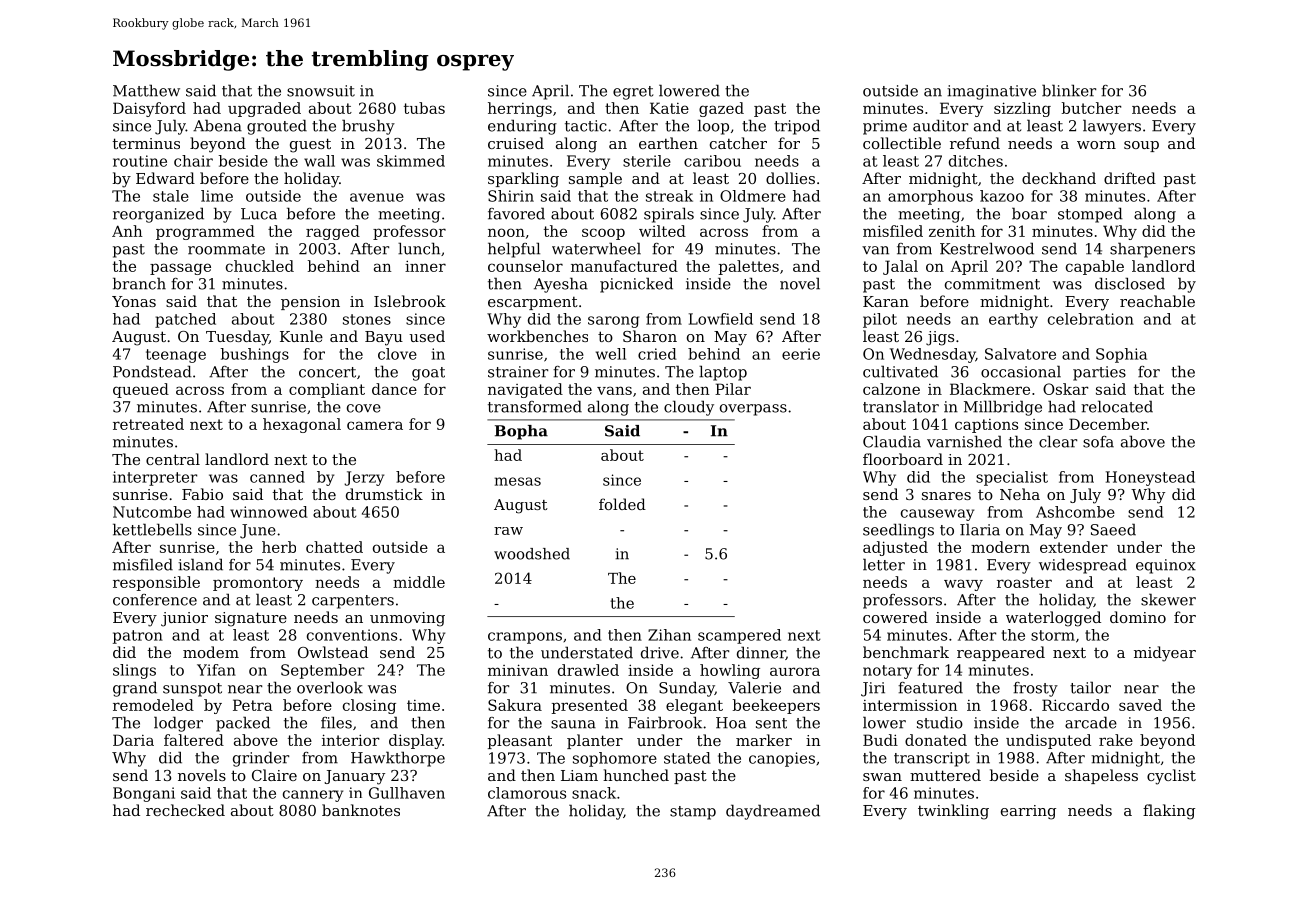  What do you see at coordinates (1141, 146) in the document?
I see `soup` at bounding box center [1141, 146].
